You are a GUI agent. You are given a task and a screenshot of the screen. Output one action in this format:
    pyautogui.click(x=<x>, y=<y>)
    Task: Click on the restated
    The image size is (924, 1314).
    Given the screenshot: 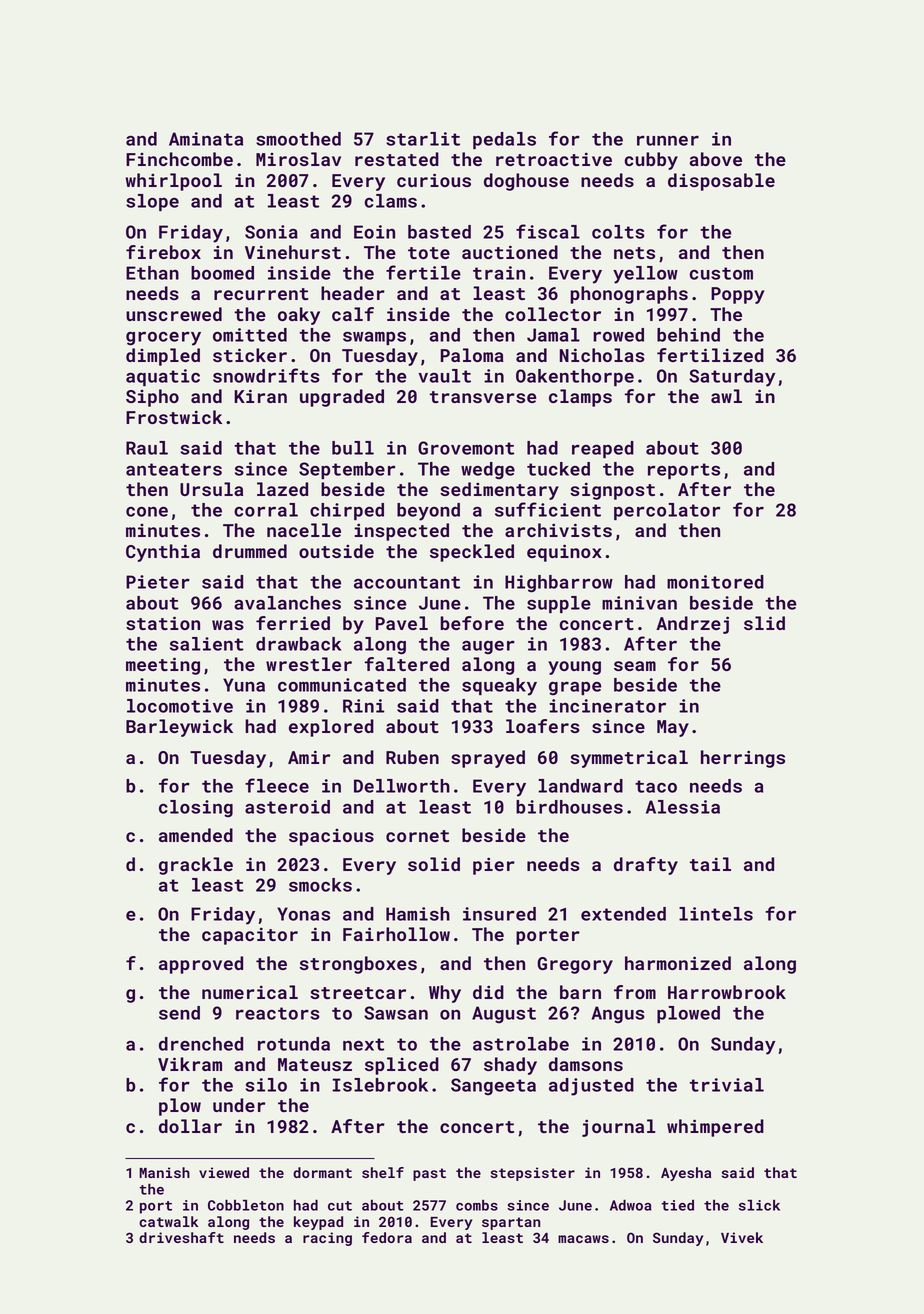 What is the action you would take?
    pyautogui.click(x=397, y=159)
